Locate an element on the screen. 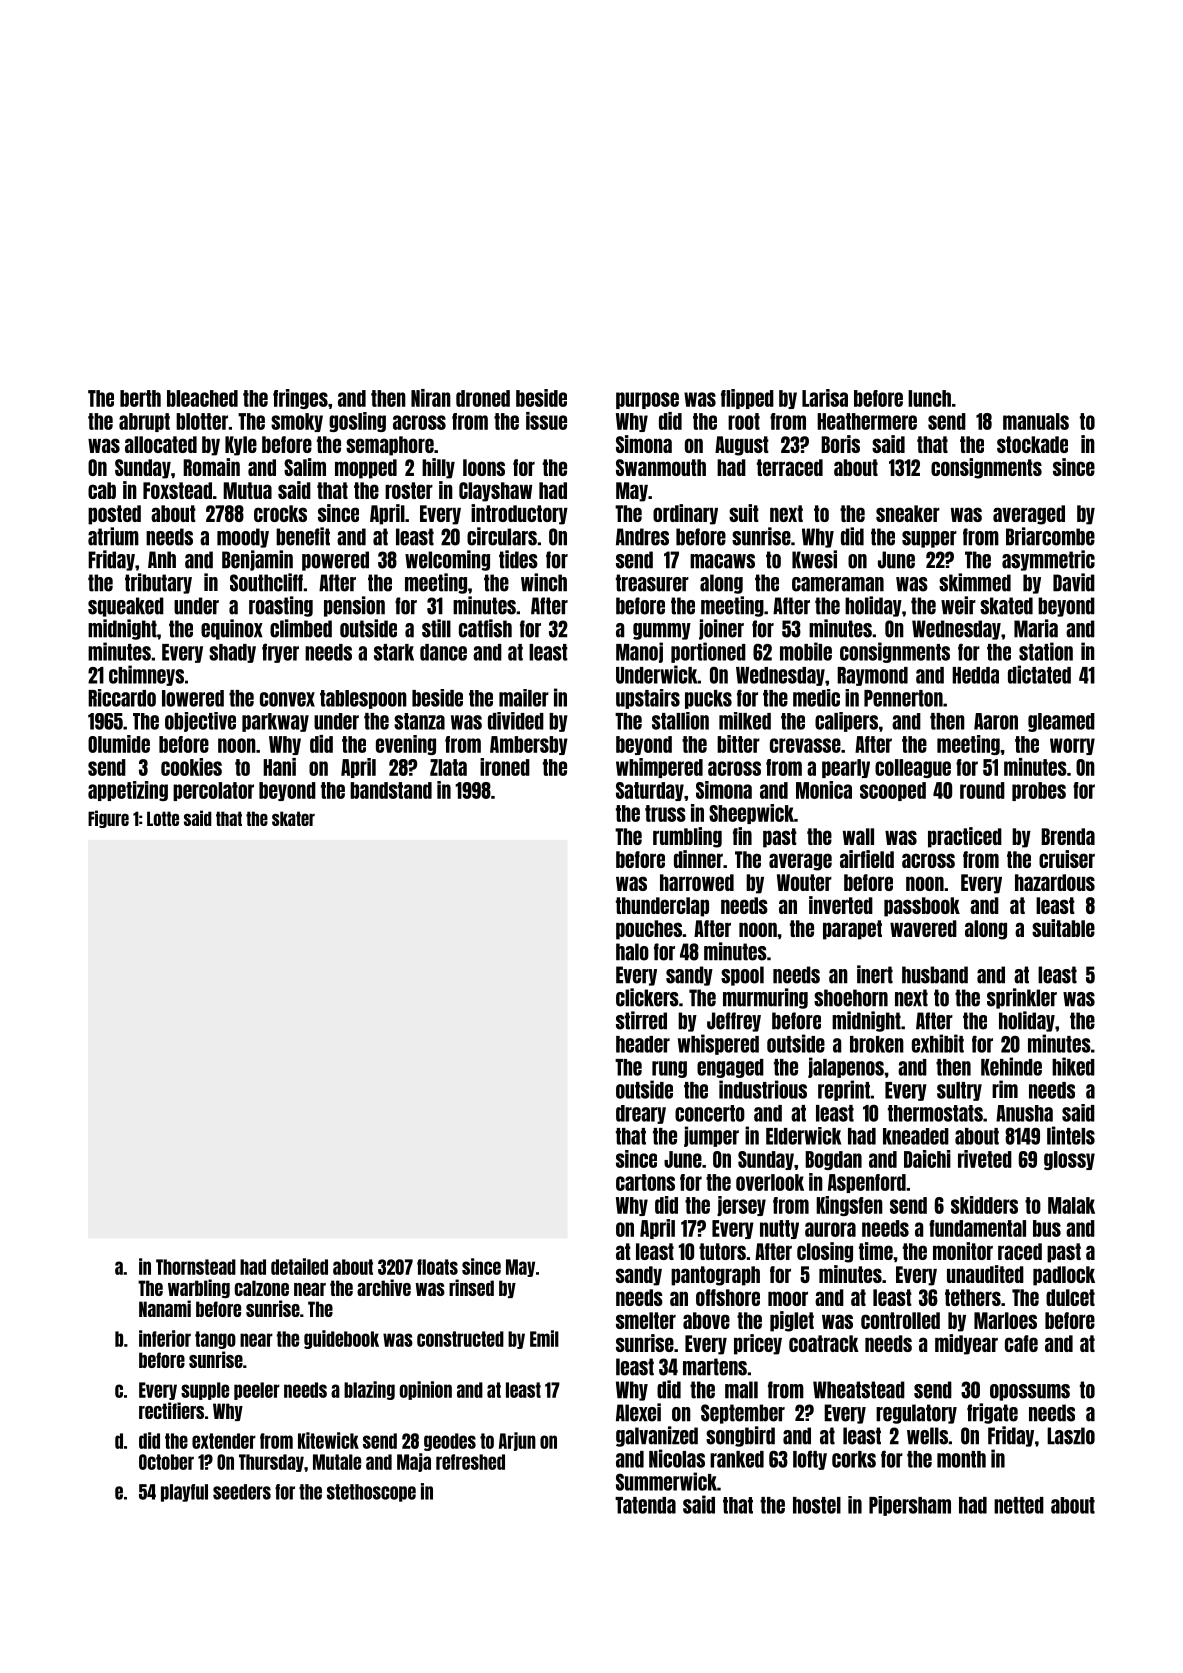 The width and height of the screenshot is (1183, 1673). floats is located at coordinates (437, 1267).
